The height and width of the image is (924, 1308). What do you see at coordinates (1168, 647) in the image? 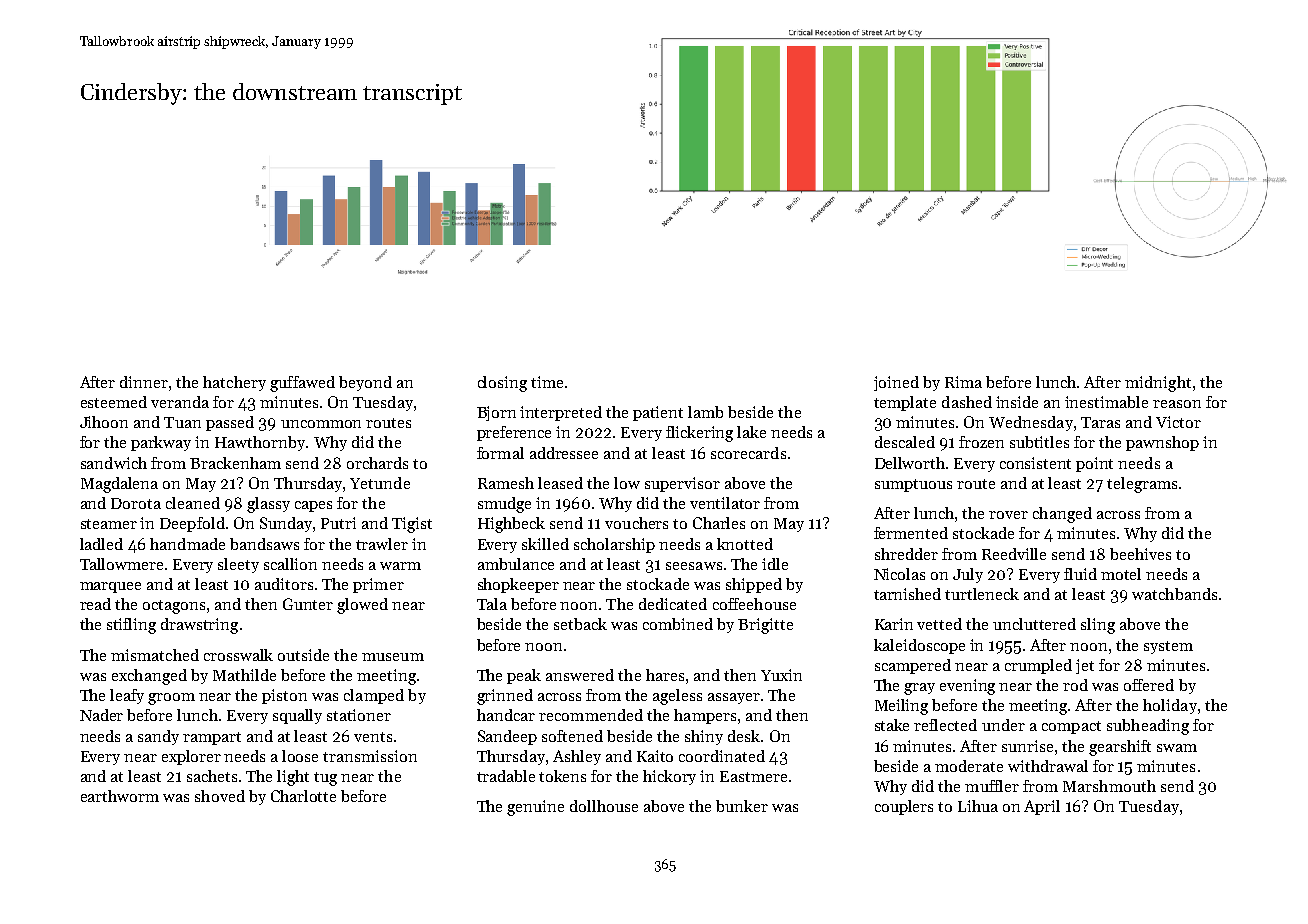
I see `system` at bounding box center [1168, 647].
